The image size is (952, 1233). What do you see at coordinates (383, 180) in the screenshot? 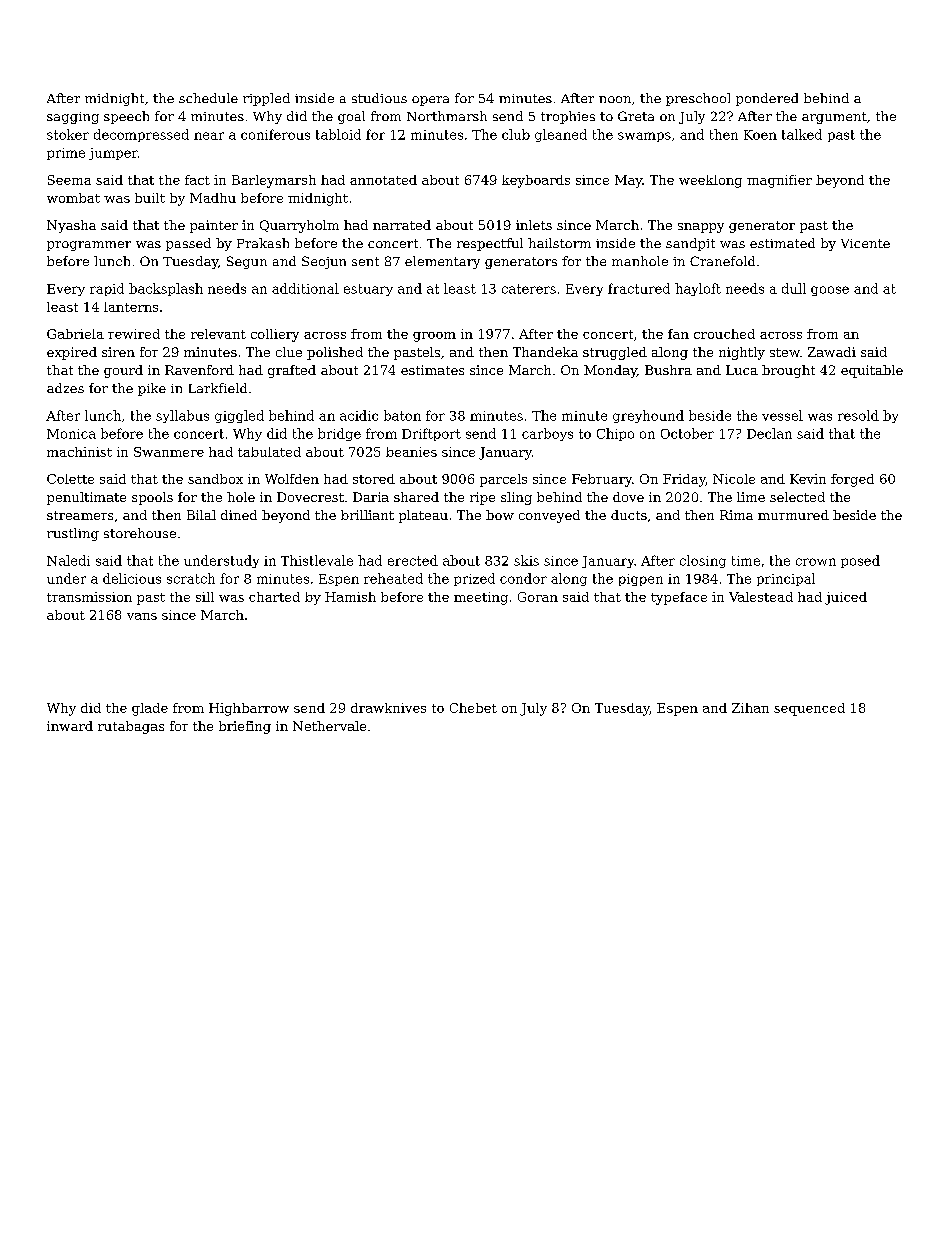
I see `annotated` at bounding box center [383, 180].
